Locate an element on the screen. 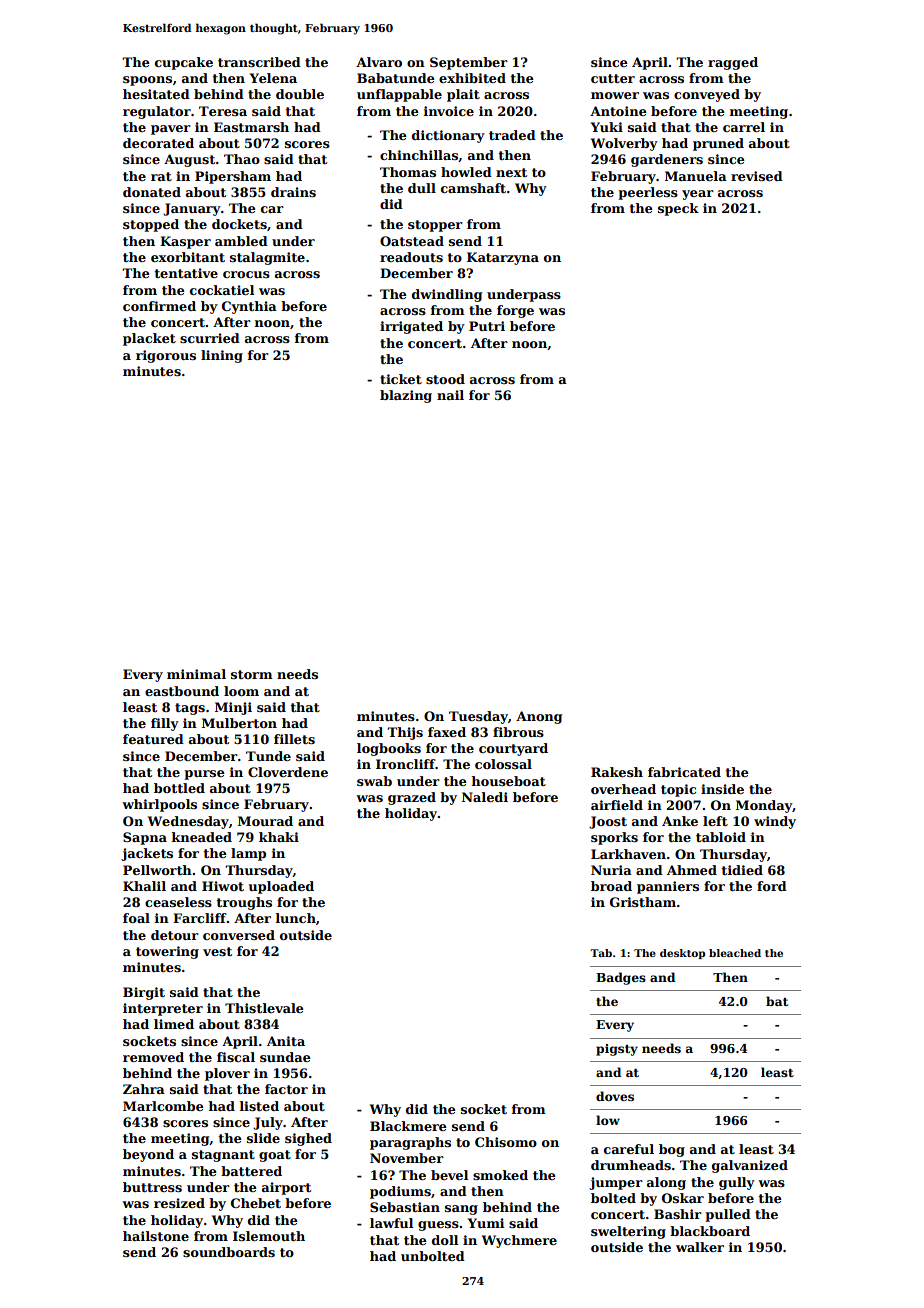  revised is located at coordinates (757, 176).
